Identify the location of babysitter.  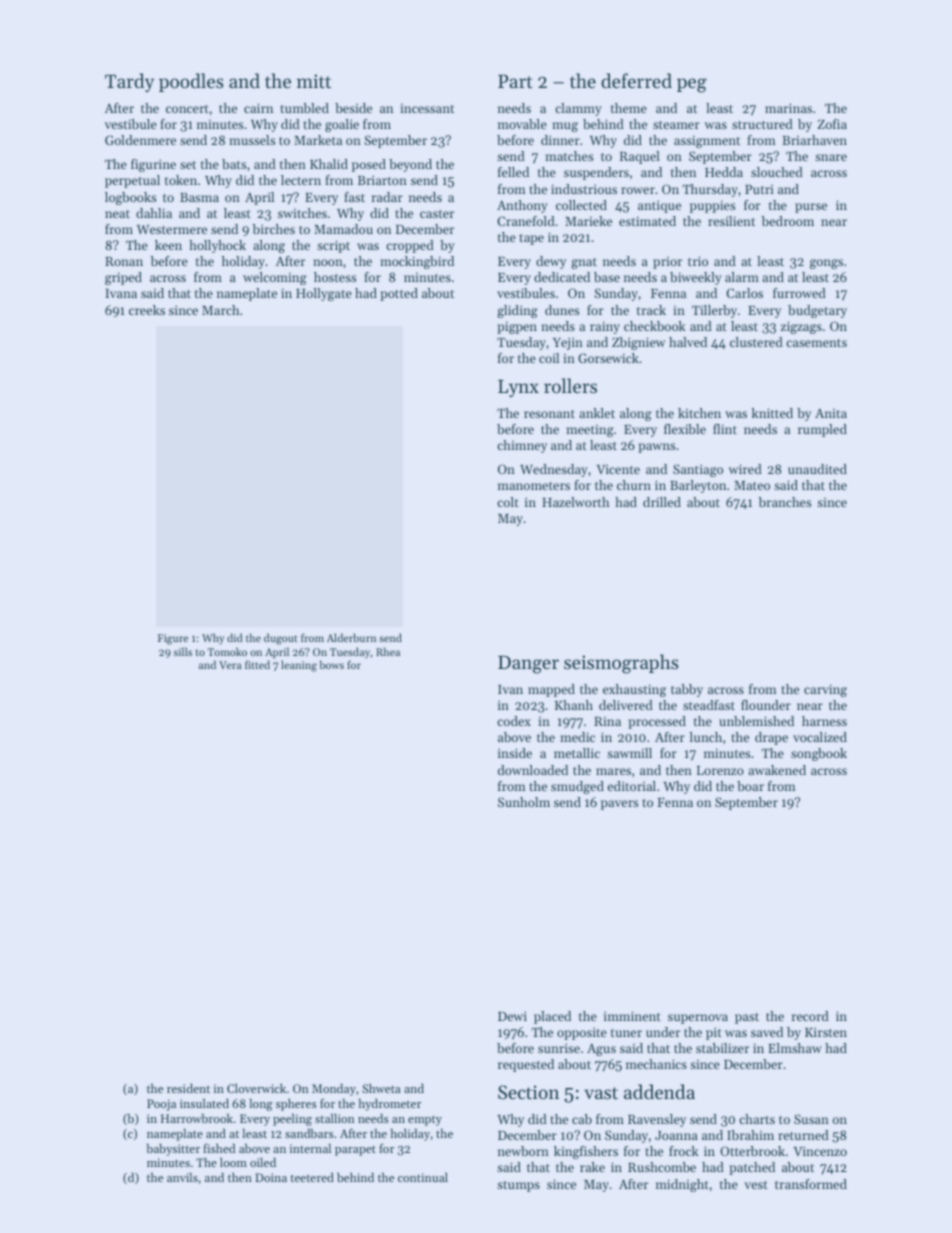
(173, 1150).
